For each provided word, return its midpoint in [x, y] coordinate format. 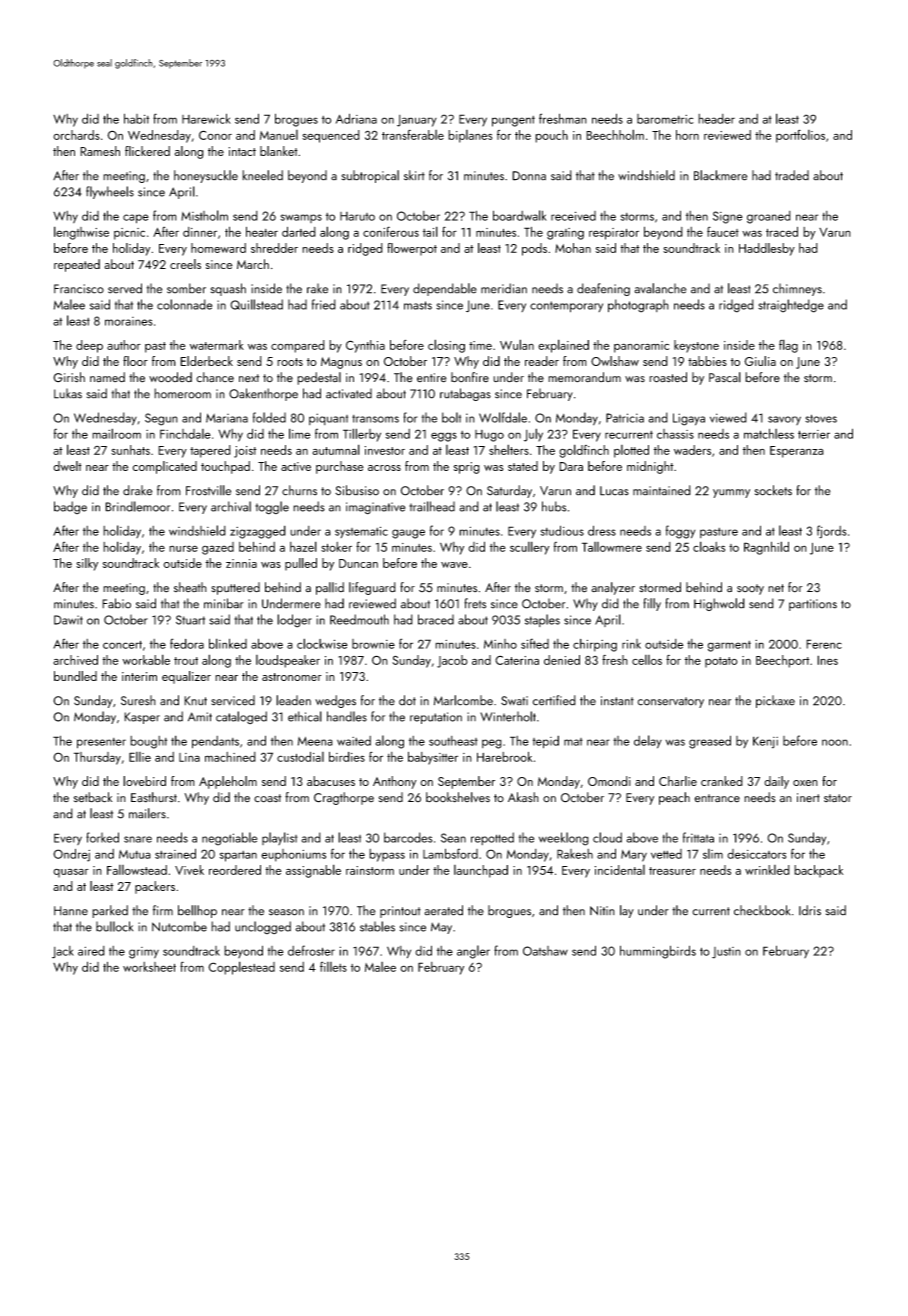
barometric [665, 119]
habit [136, 118]
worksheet [149, 967]
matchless [769, 433]
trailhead [432, 506]
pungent [513, 121]
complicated [165, 467]
